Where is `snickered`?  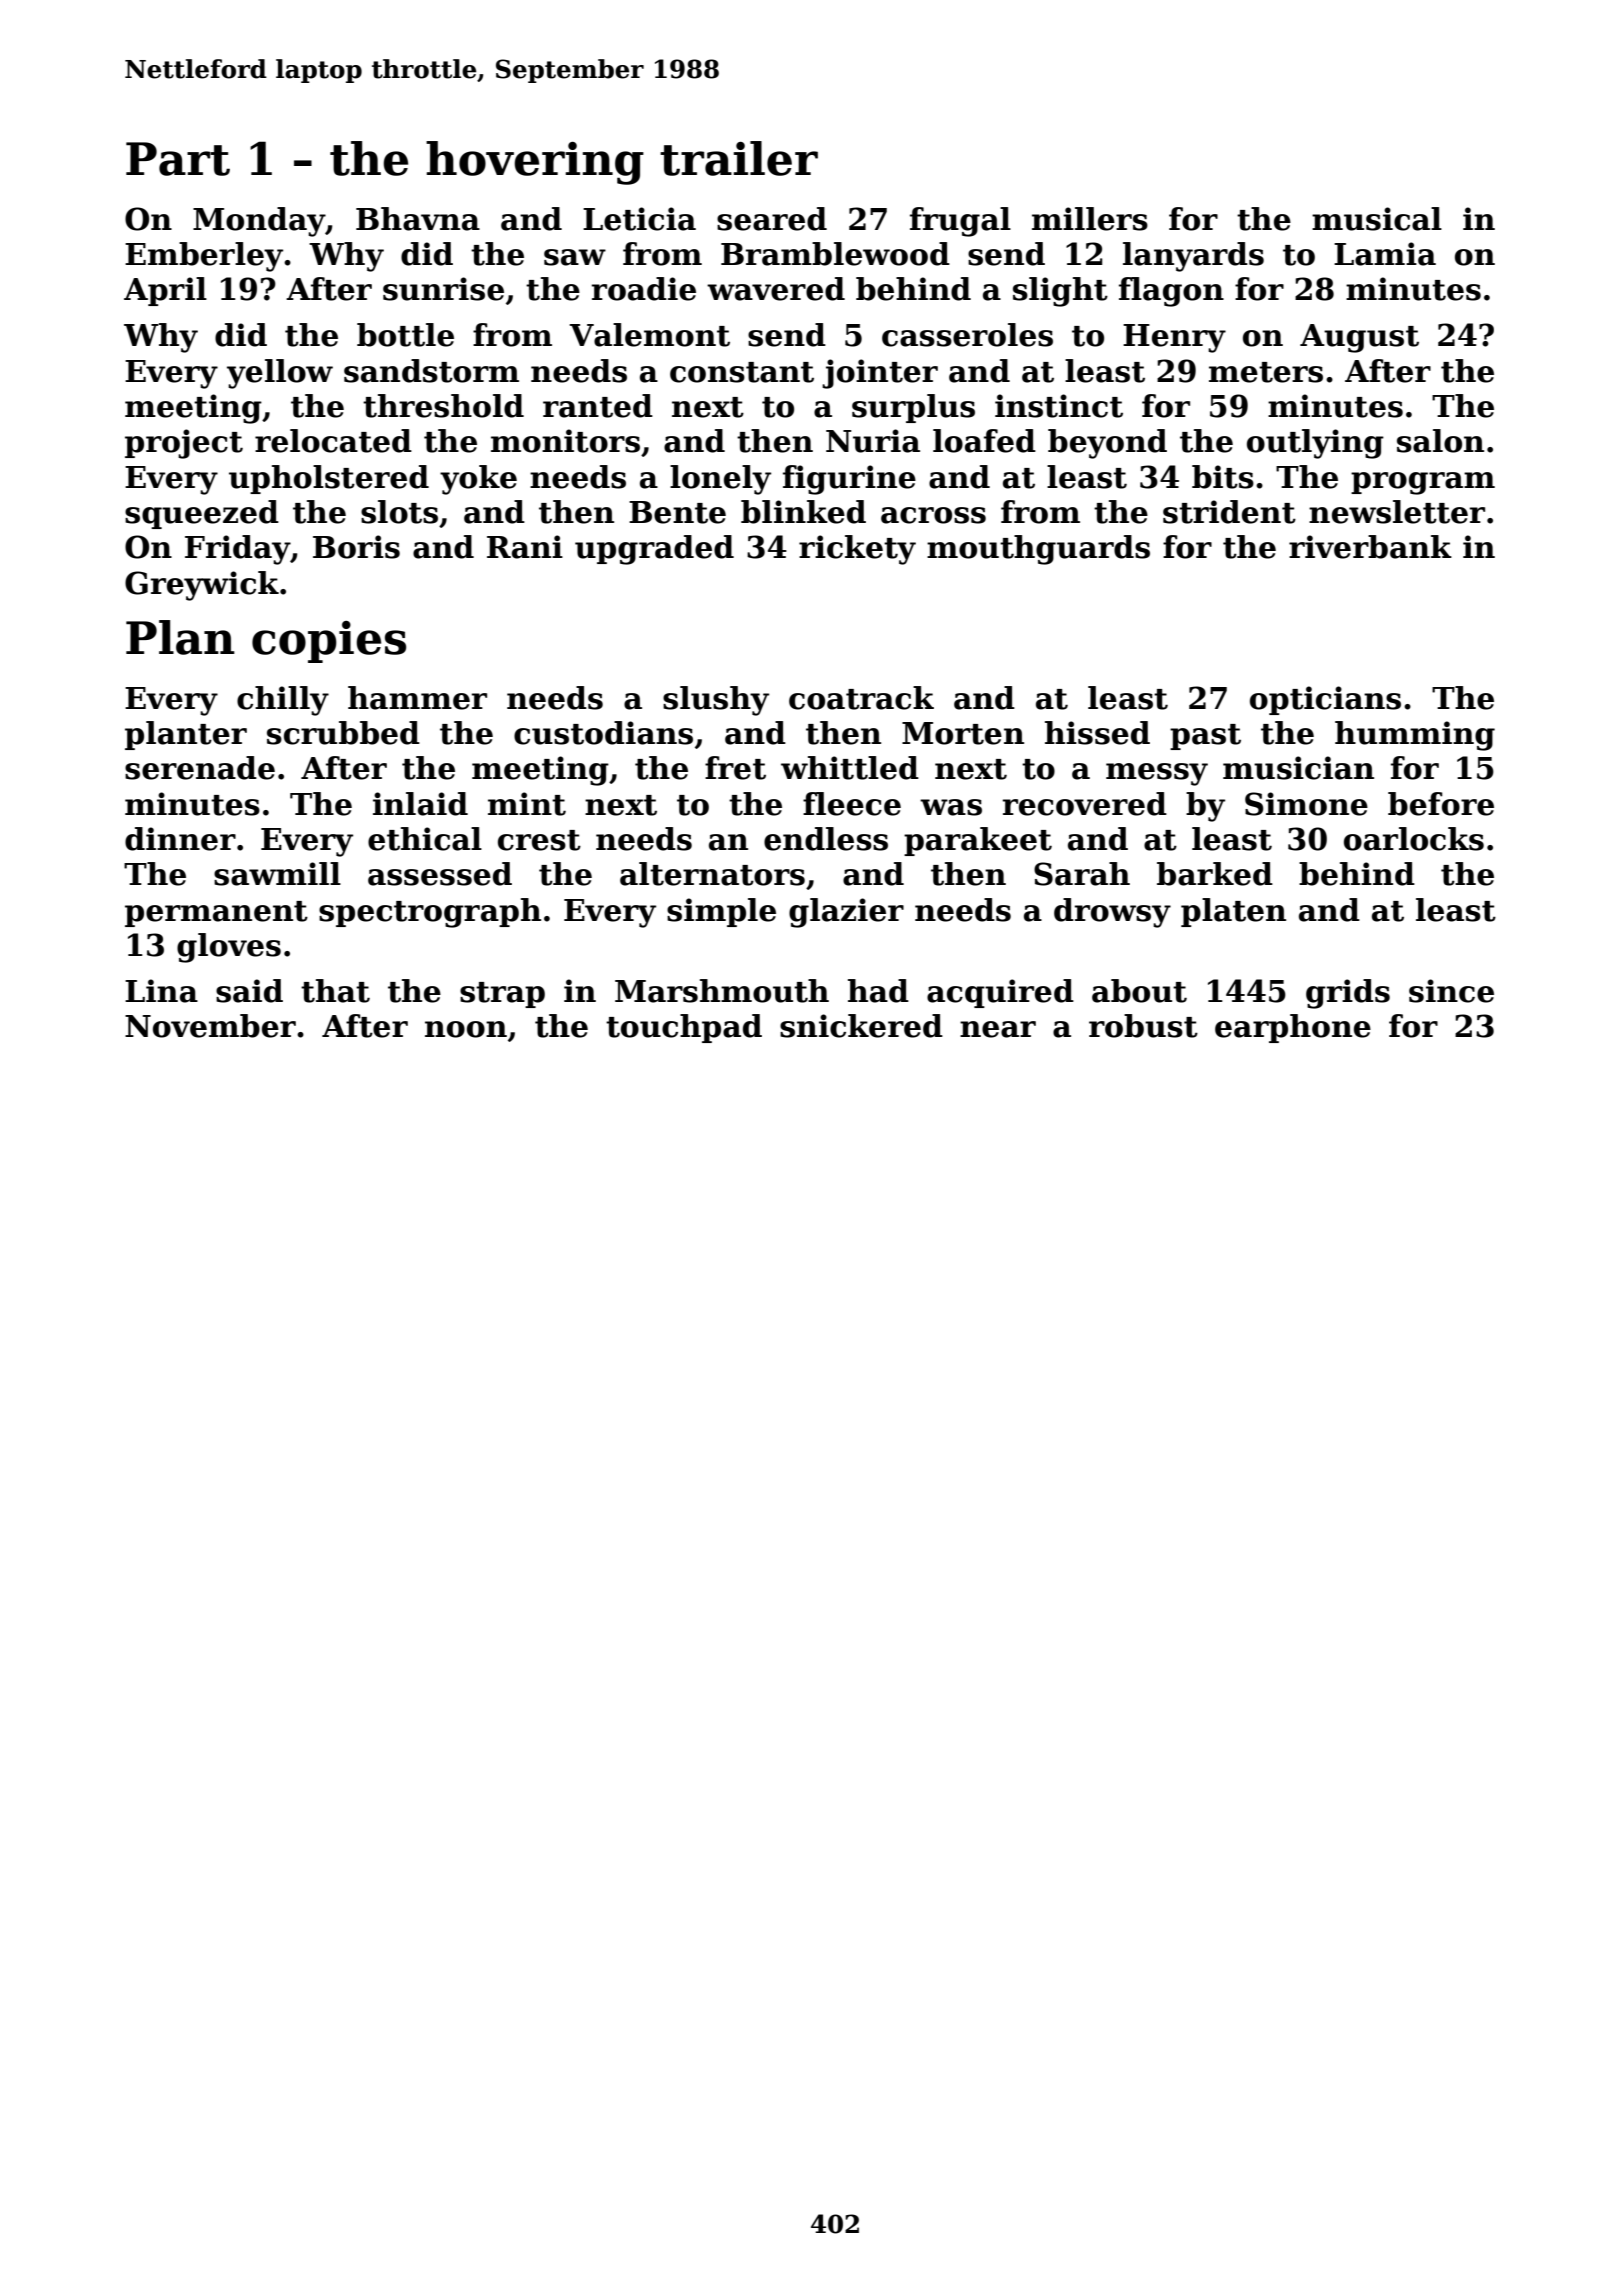
snickered is located at coordinates (861, 1026).
